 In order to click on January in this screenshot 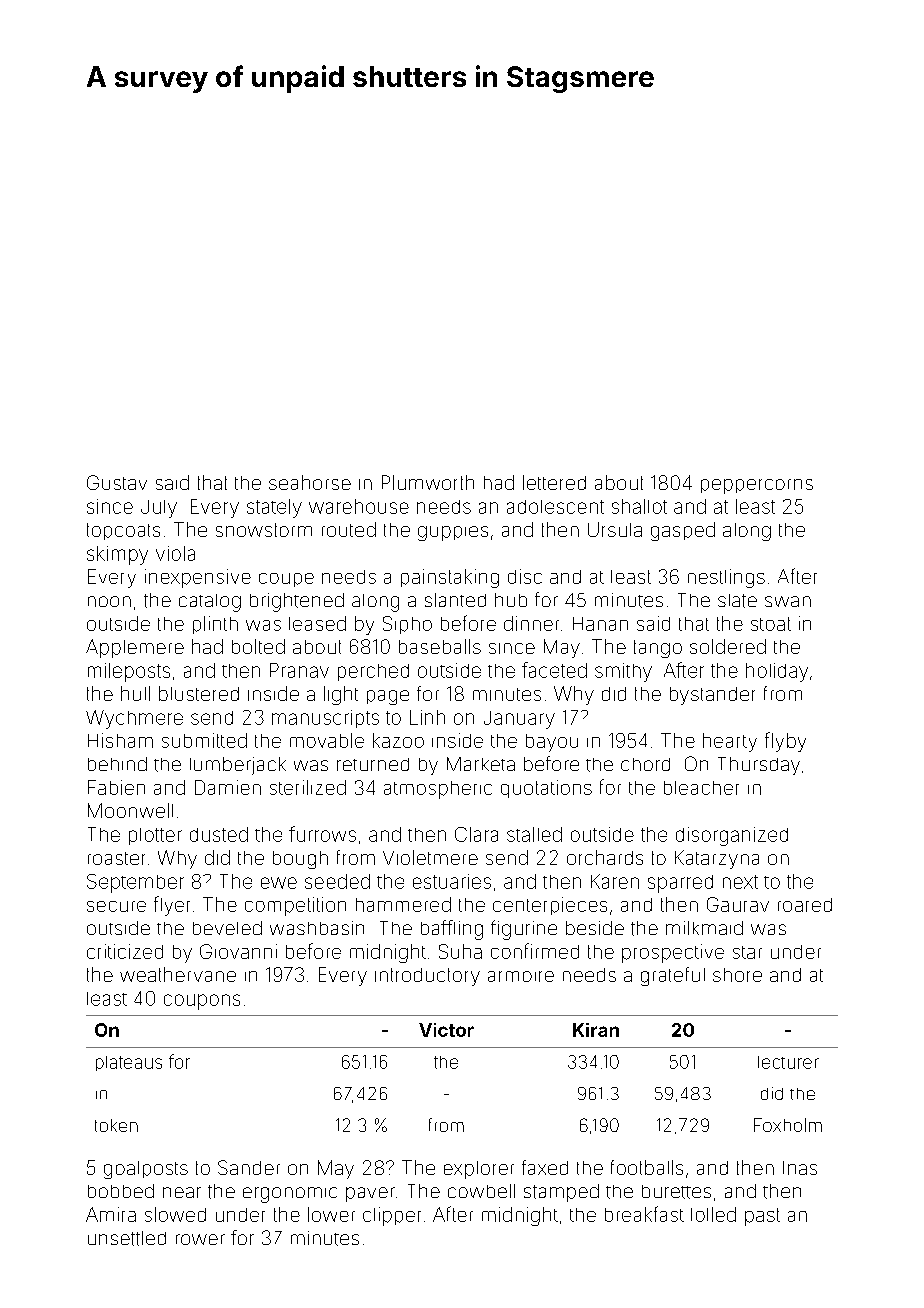, I will do `click(519, 720)`.
